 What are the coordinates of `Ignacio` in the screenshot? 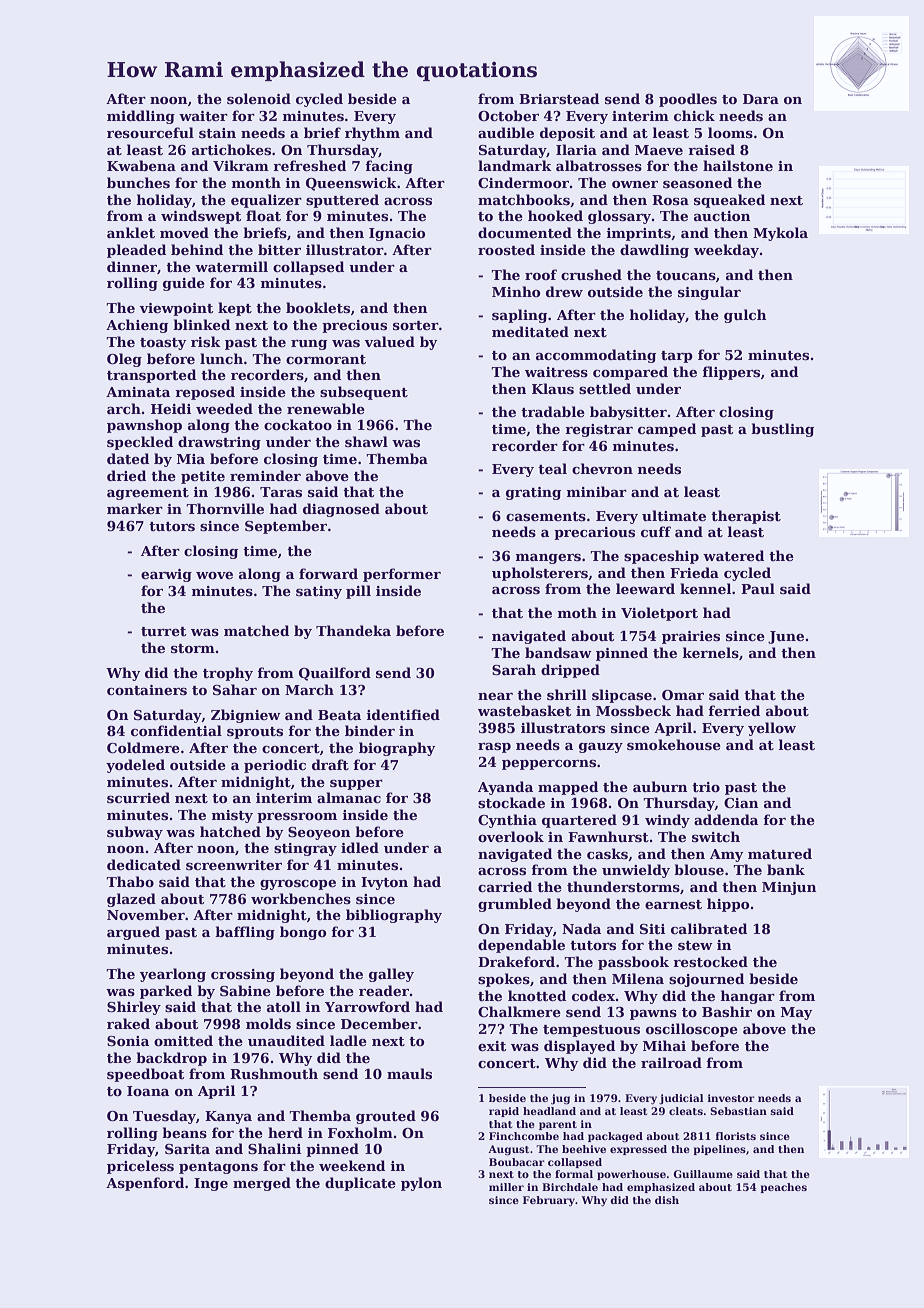 It's located at (397, 234).
